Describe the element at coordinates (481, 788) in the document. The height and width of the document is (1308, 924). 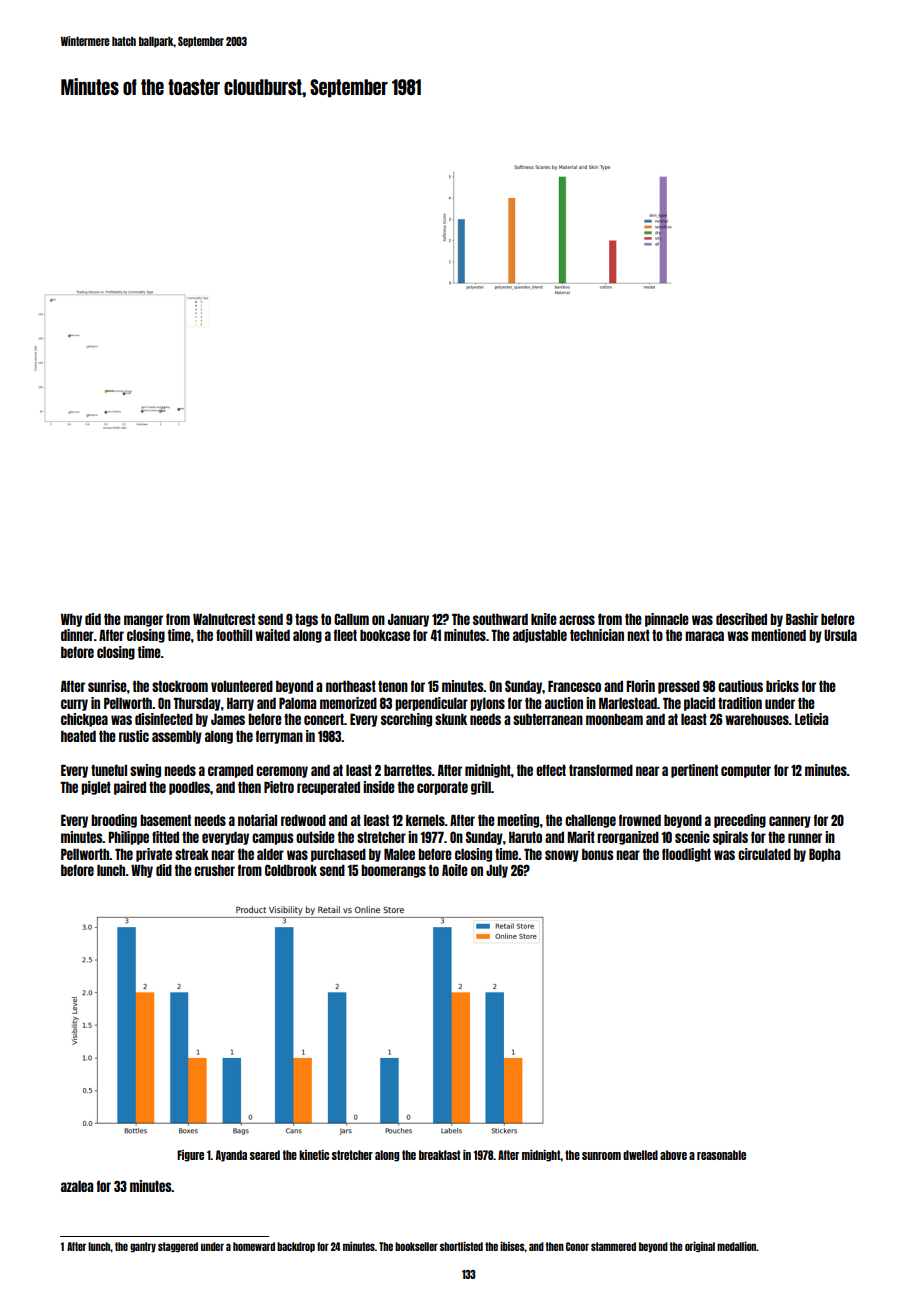
I see `grill` at that location.
